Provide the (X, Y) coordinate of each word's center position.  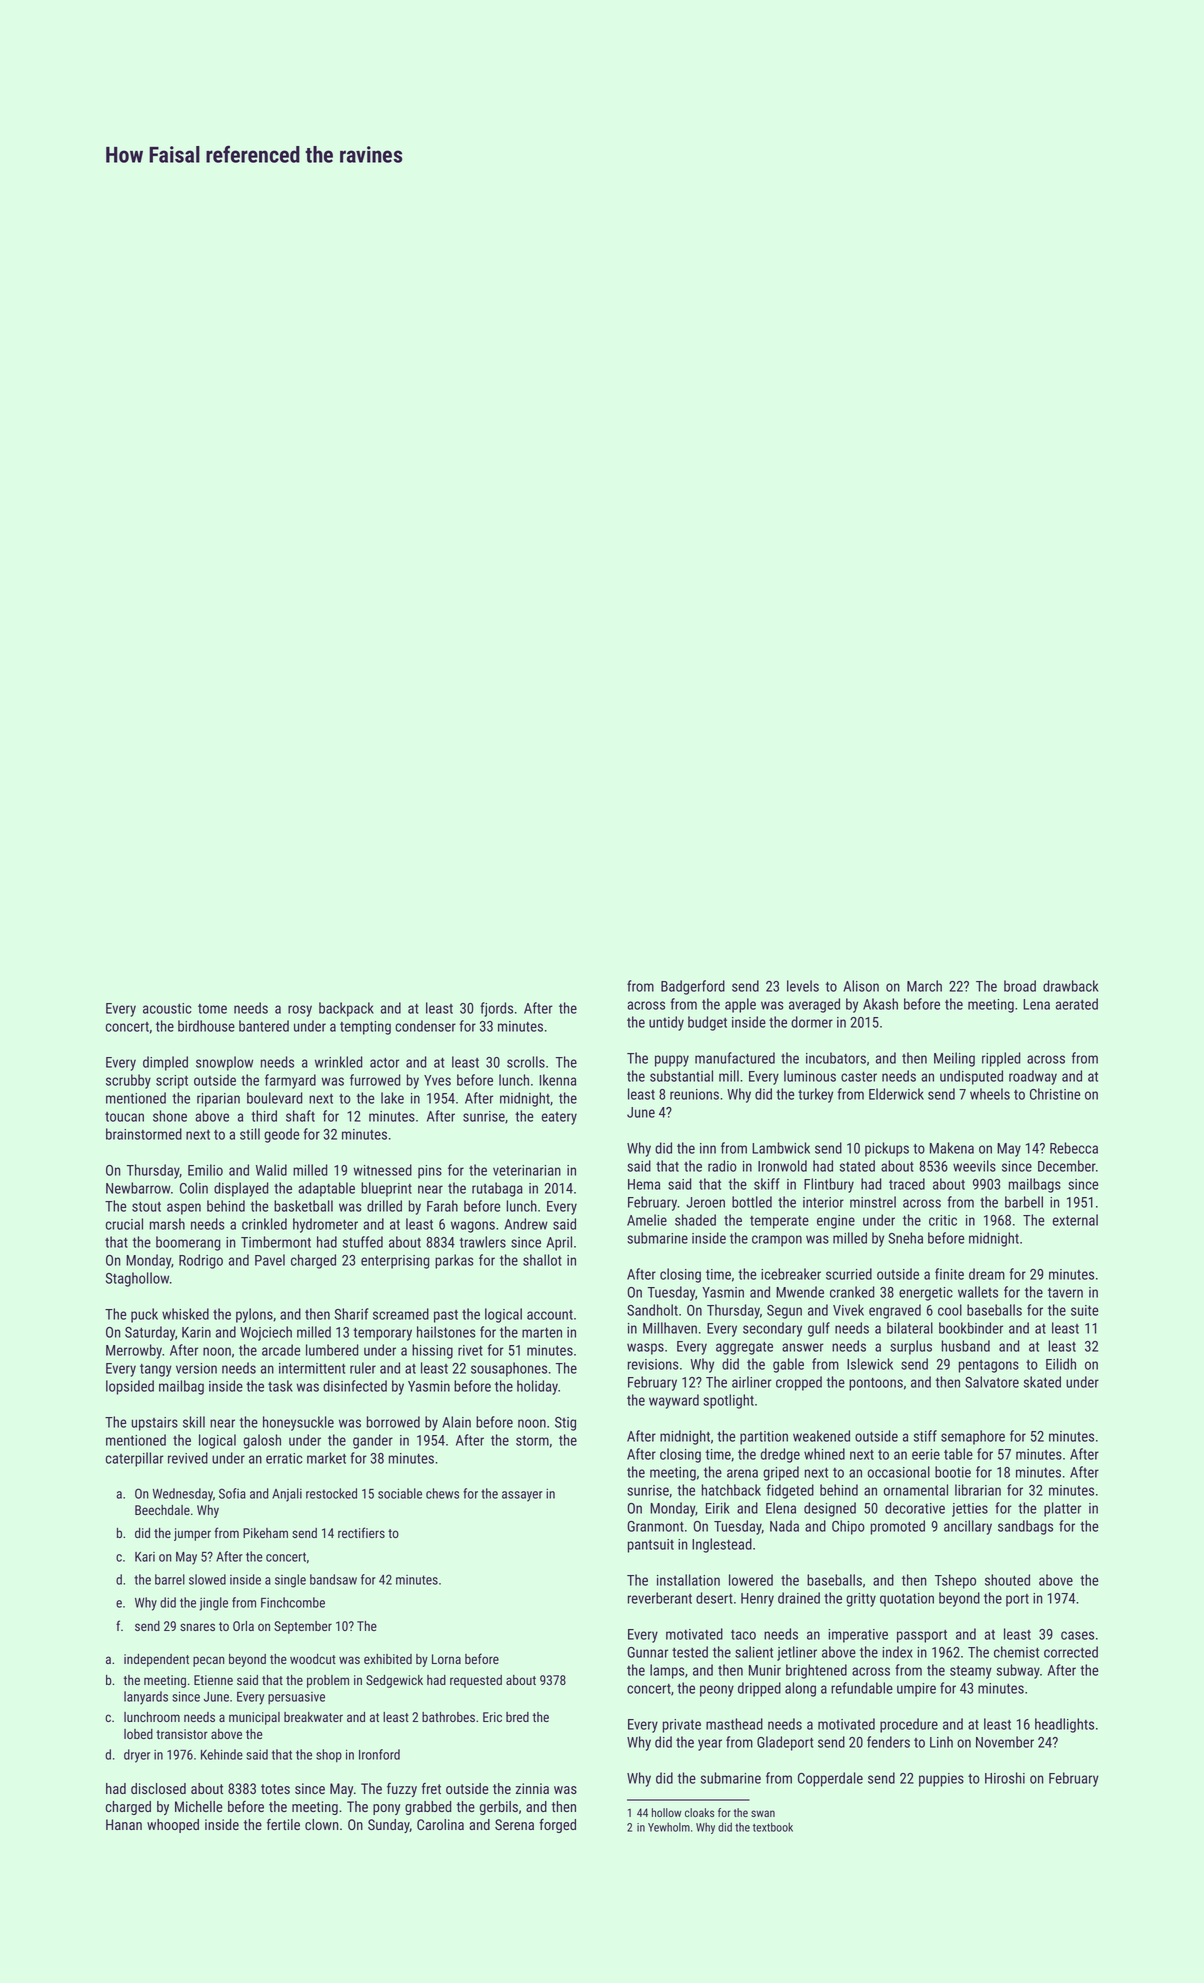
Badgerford (693, 987)
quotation (907, 1600)
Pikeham (265, 1533)
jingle (213, 1604)
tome (212, 1009)
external (1075, 1220)
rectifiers (361, 1532)
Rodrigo (201, 1261)
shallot (542, 1260)
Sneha (905, 1238)
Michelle (199, 1806)
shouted (1007, 1580)
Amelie (647, 1220)
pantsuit (651, 1546)
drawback (1071, 986)
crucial (124, 1224)
